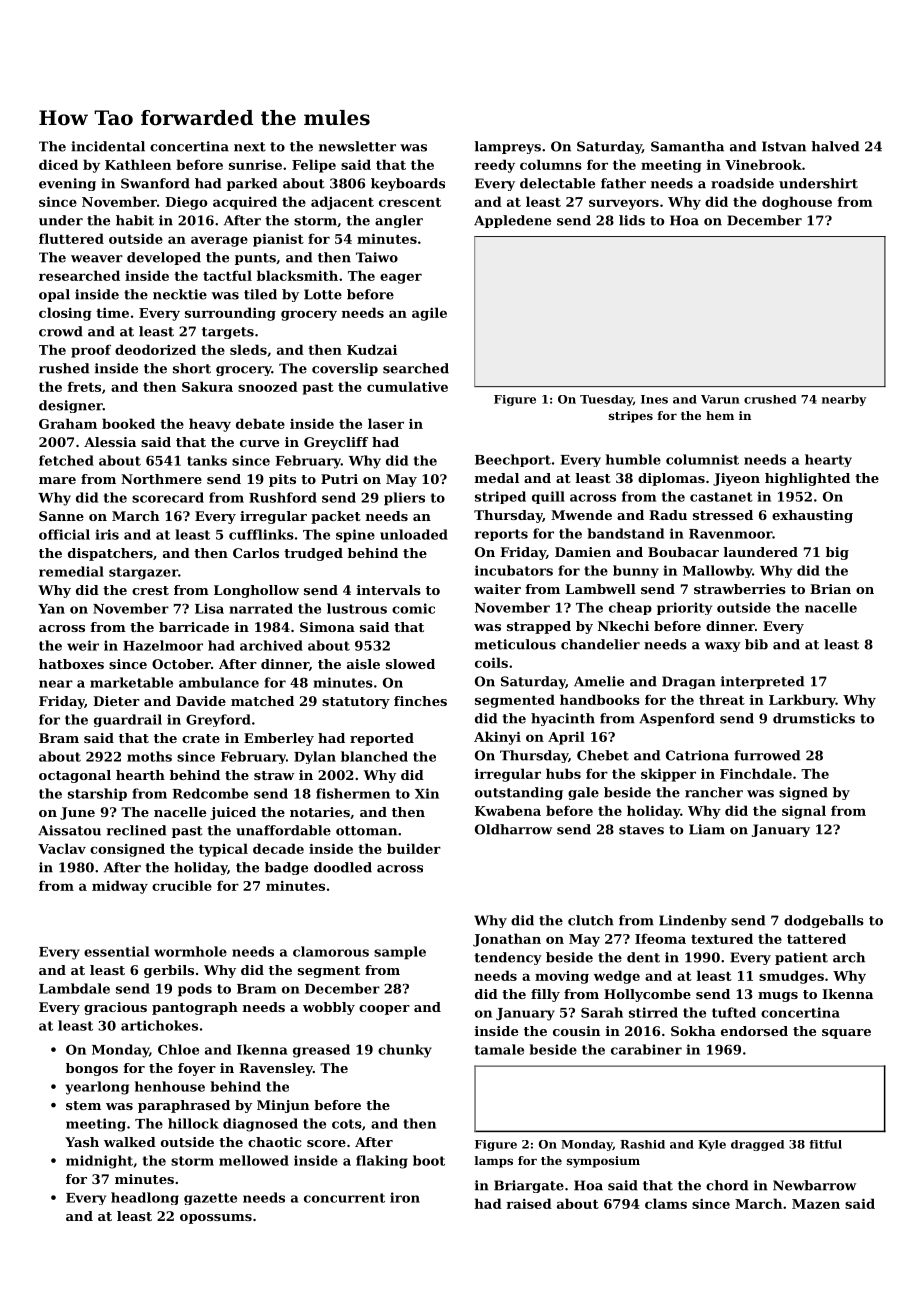  Describe the element at coordinates (599, 681) in the page. I see `Amelie` at that location.
